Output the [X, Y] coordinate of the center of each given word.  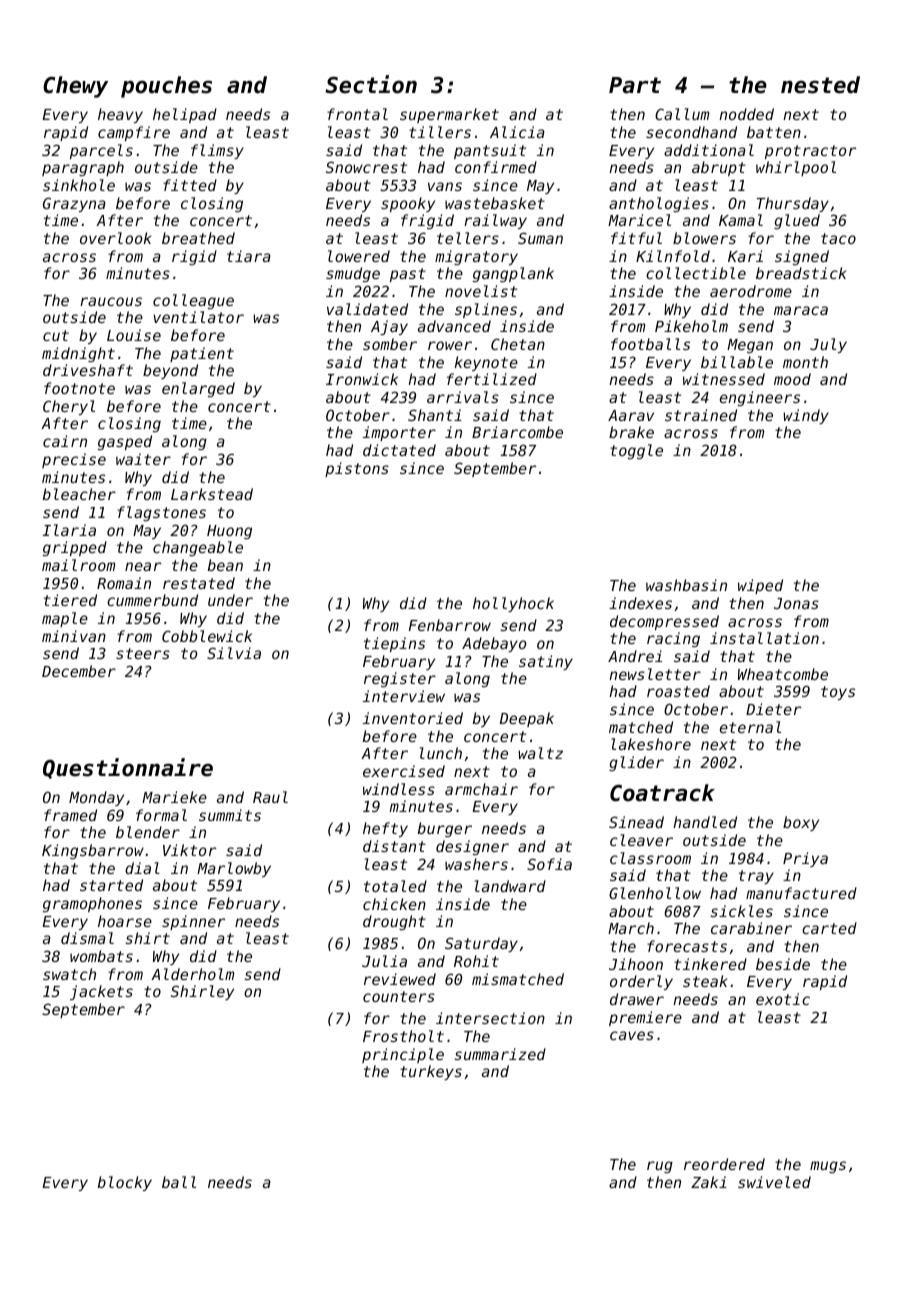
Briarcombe [517, 432]
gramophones [92, 904]
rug [660, 1167]
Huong [229, 532]
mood [792, 379]
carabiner [751, 928]
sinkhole [79, 185]
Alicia [517, 132]
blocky [125, 1183]
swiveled [774, 1182]
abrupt [719, 168]
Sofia [549, 864]
